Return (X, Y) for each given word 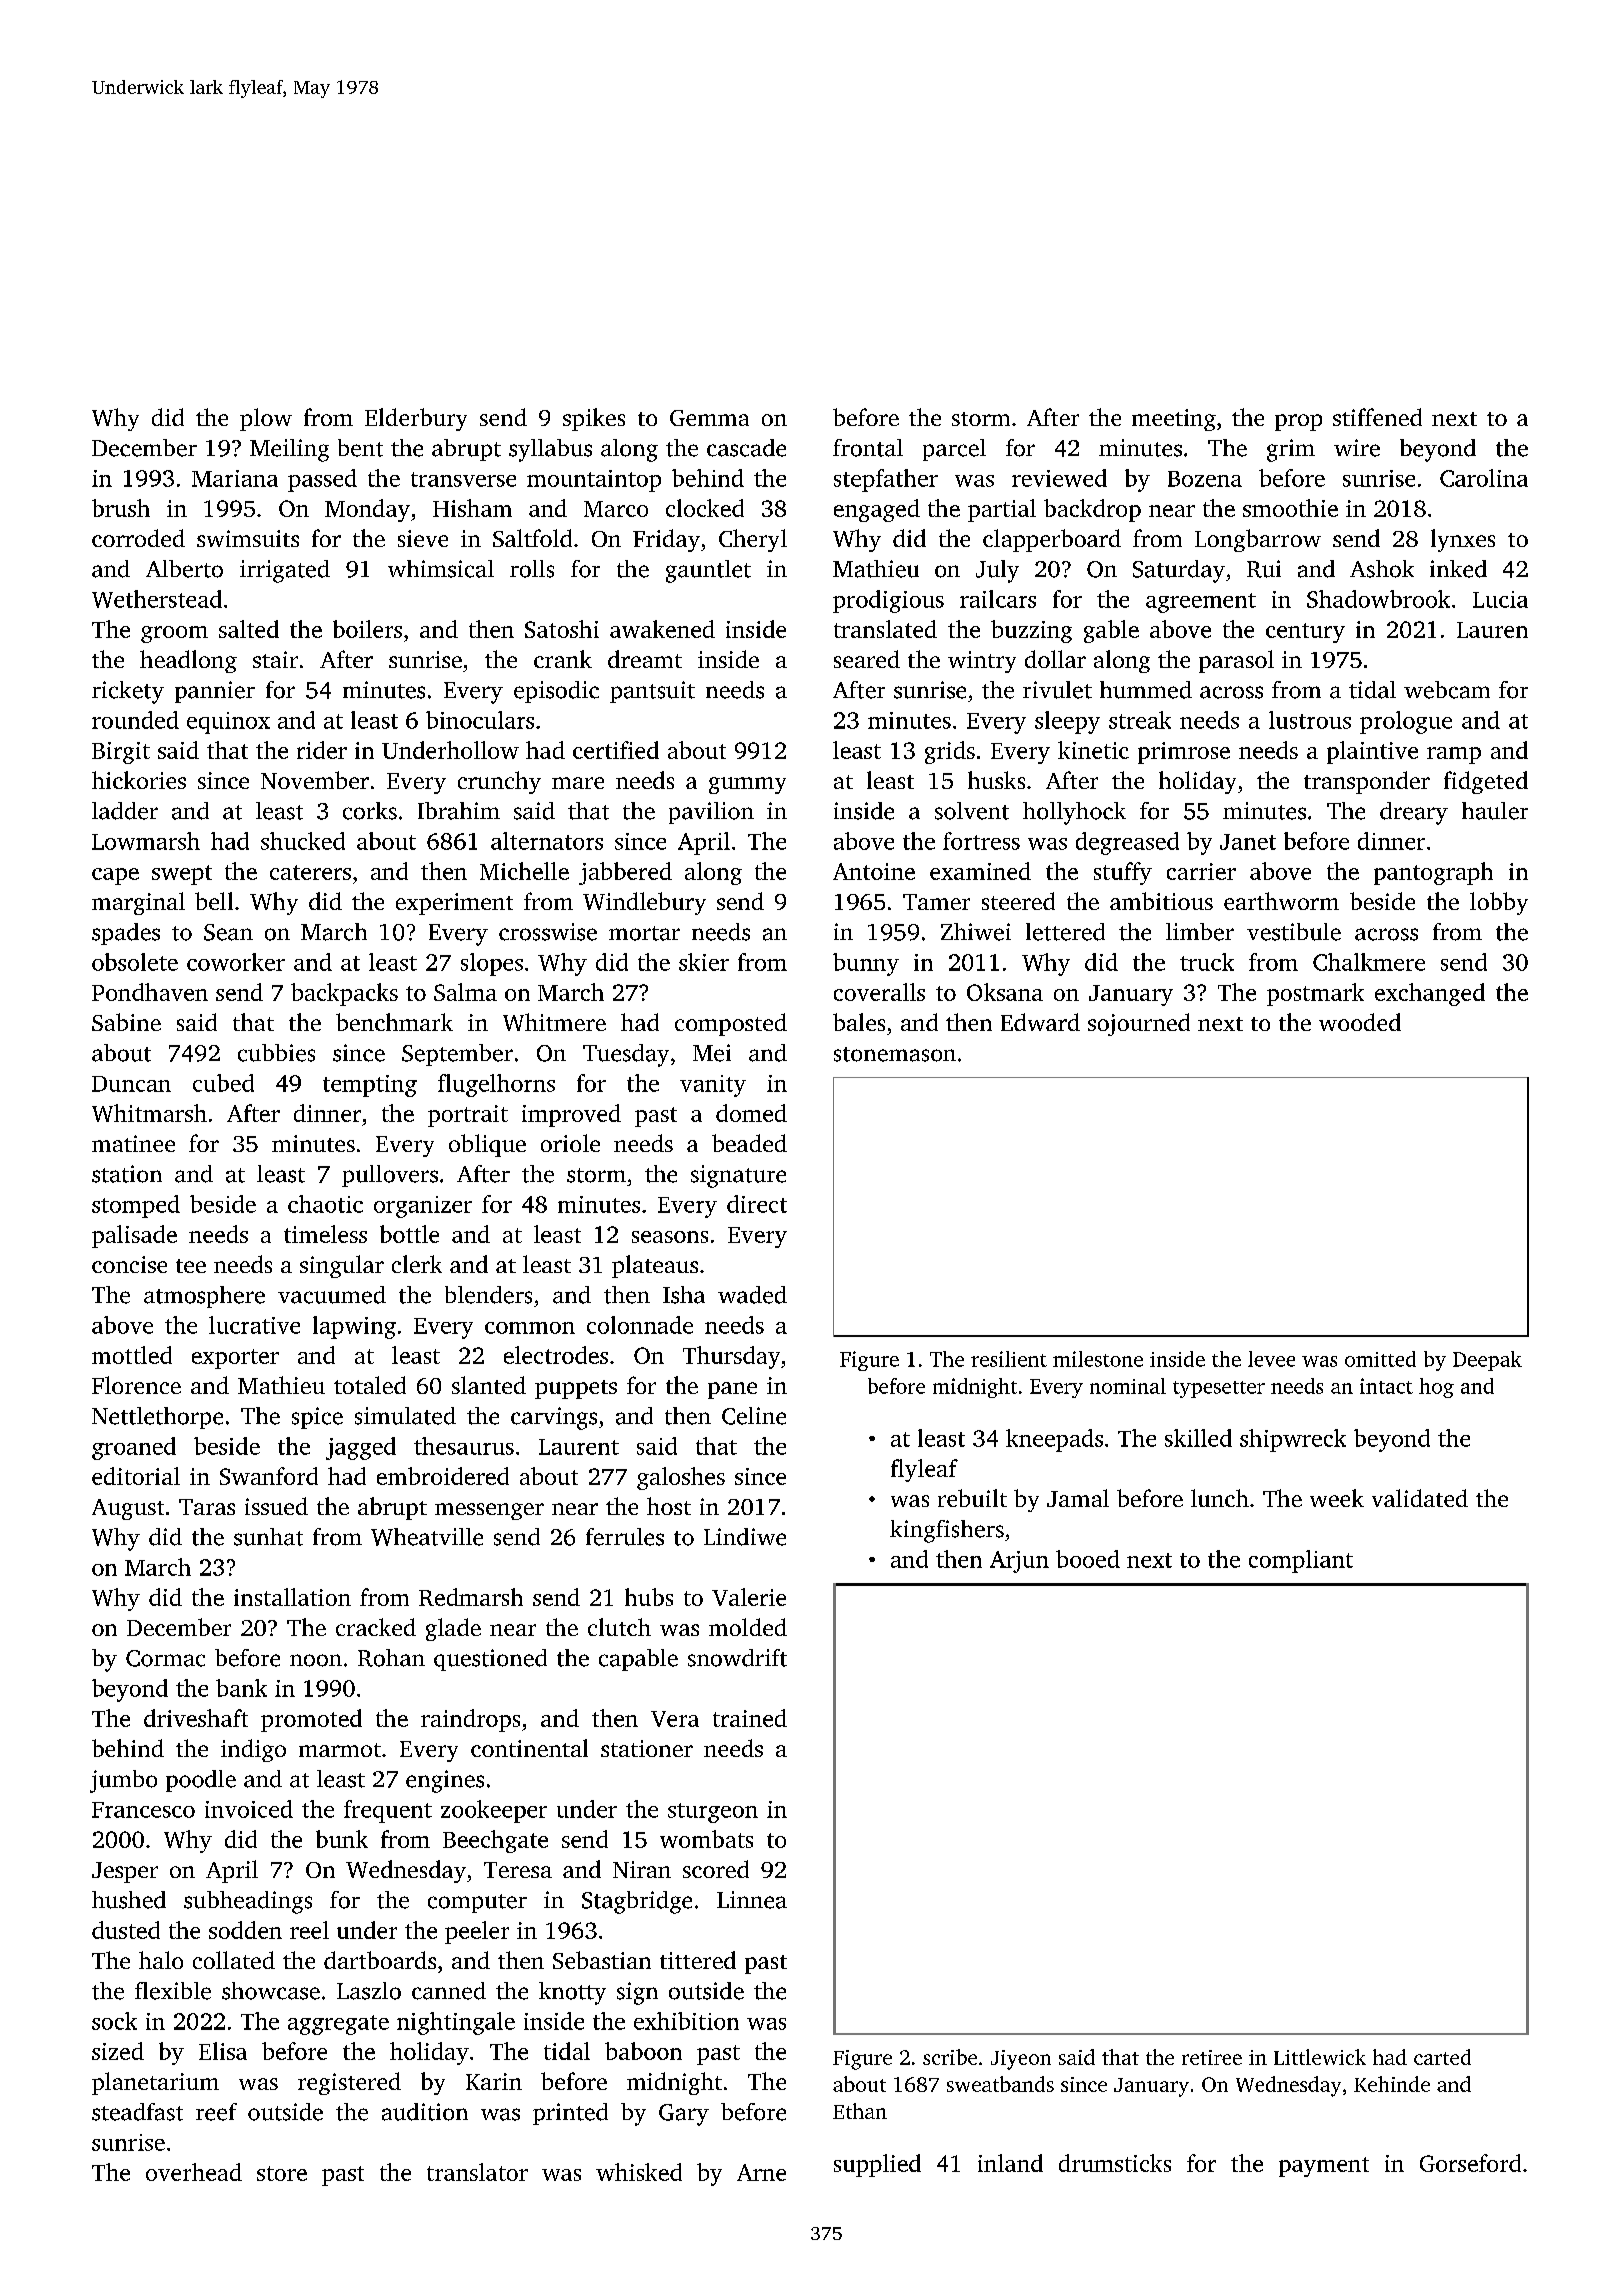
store (282, 2173)
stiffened (1377, 417)
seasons (670, 1237)
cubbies (276, 1053)
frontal (868, 448)
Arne (761, 2172)
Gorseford (1470, 2163)
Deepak (1487, 1361)
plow (266, 419)
